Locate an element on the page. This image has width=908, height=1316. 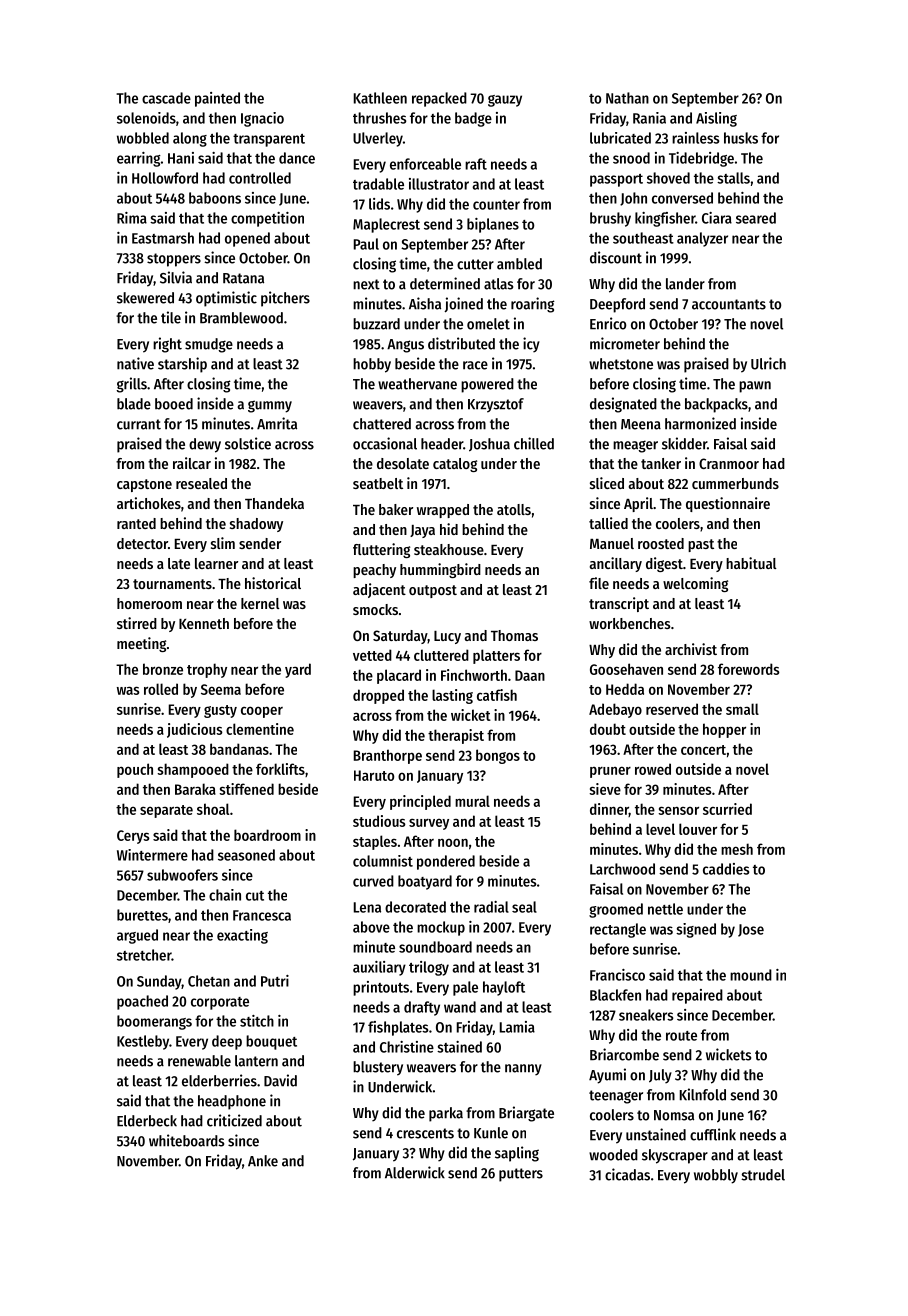
Amrita is located at coordinates (277, 423).
